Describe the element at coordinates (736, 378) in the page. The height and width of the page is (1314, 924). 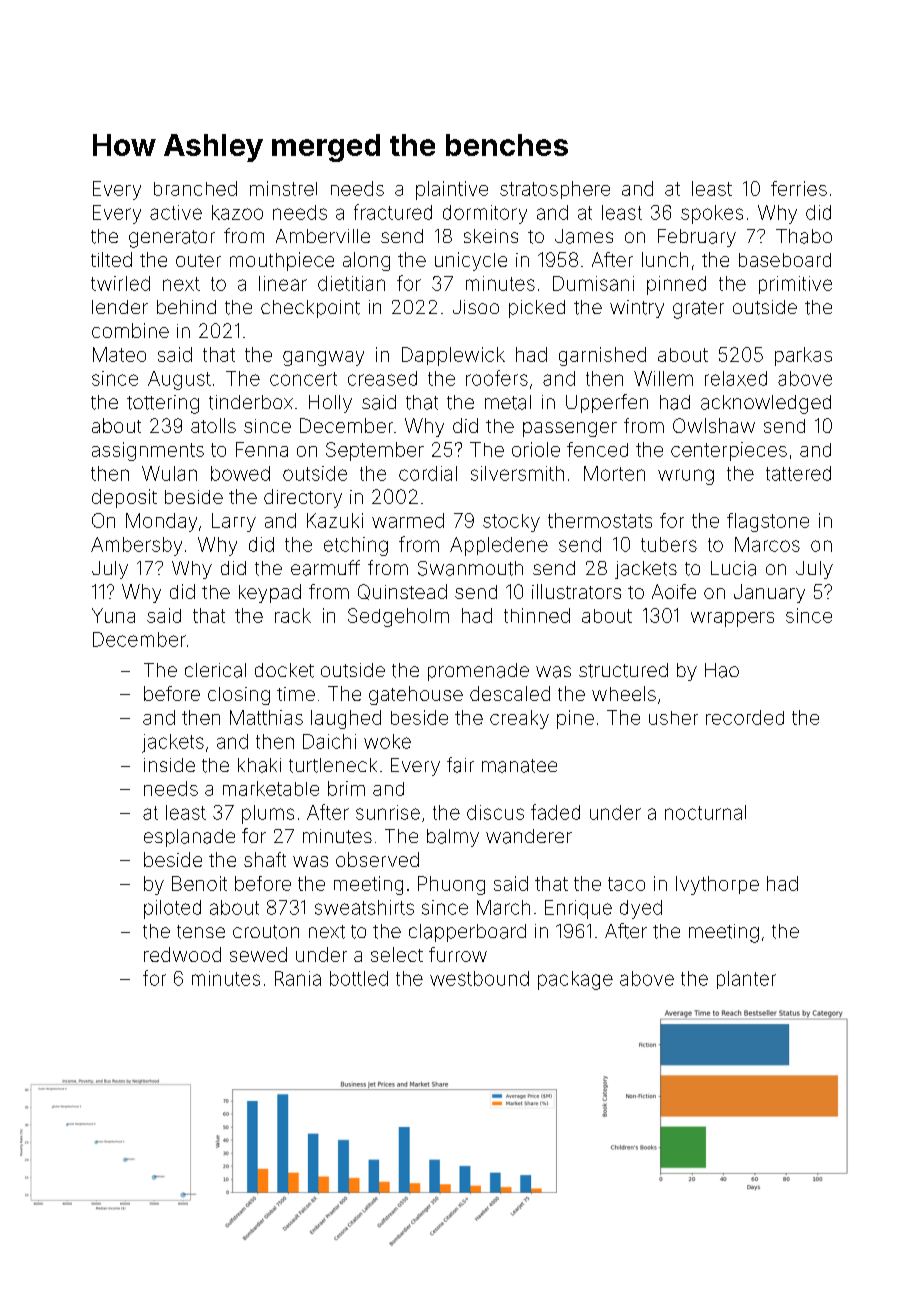
I see `relaxed` at that location.
